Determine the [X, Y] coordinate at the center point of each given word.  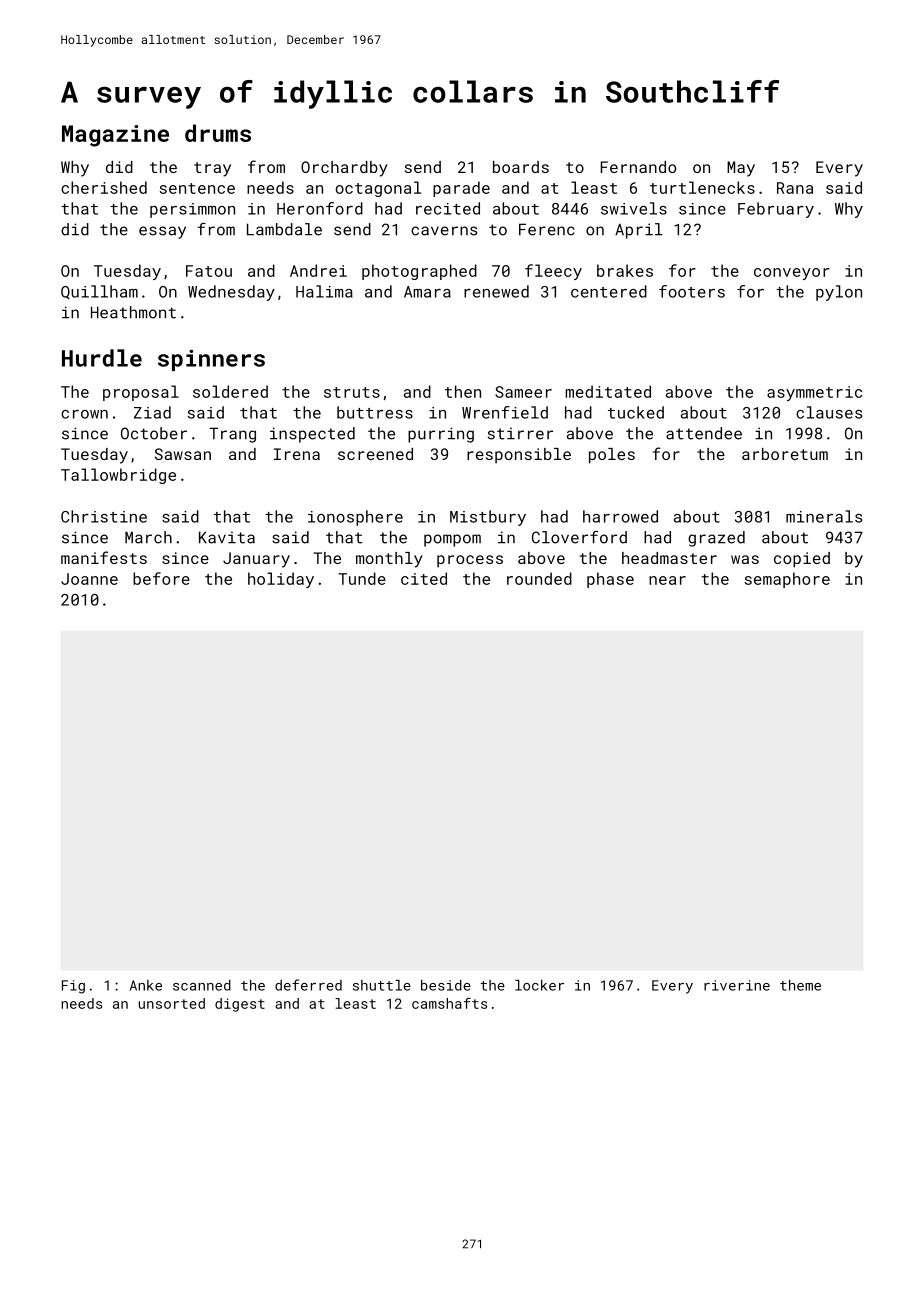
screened [375, 454]
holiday [281, 580]
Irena [297, 454]
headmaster [669, 558]
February [776, 210]
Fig [73, 987]
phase [610, 580]
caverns [444, 231]
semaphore [787, 580]
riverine [737, 985]
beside [446, 985]
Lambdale [284, 229]
